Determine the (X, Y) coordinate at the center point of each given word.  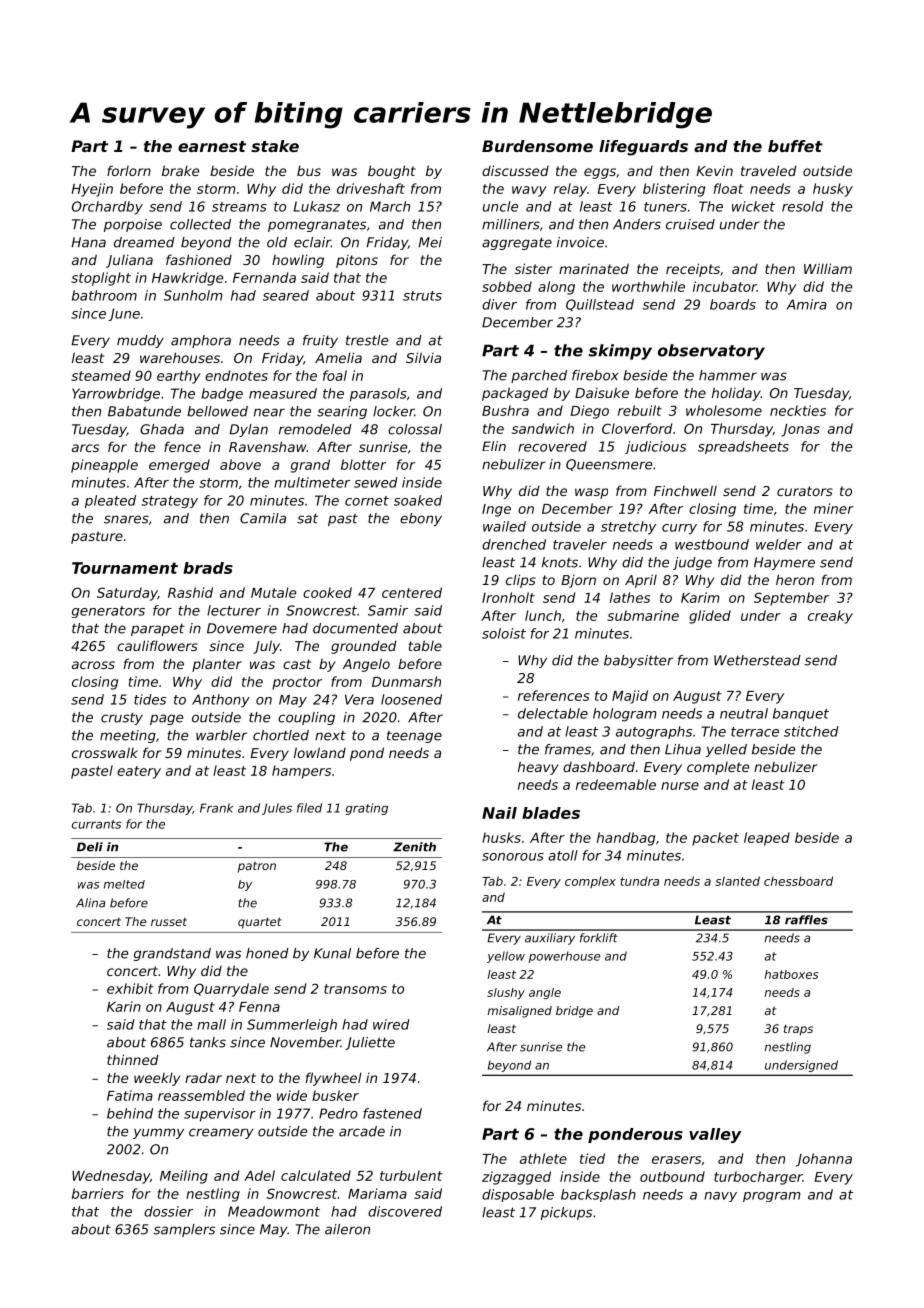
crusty (122, 718)
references (554, 695)
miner (834, 508)
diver (499, 304)
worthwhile (648, 286)
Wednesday (111, 1177)
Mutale (273, 592)
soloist (504, 633)
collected (200, 224)
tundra (639, 881)
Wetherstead (757, 660)
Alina (90, 903)
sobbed (507, 286)
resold (803, 206)
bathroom (104, 295)
